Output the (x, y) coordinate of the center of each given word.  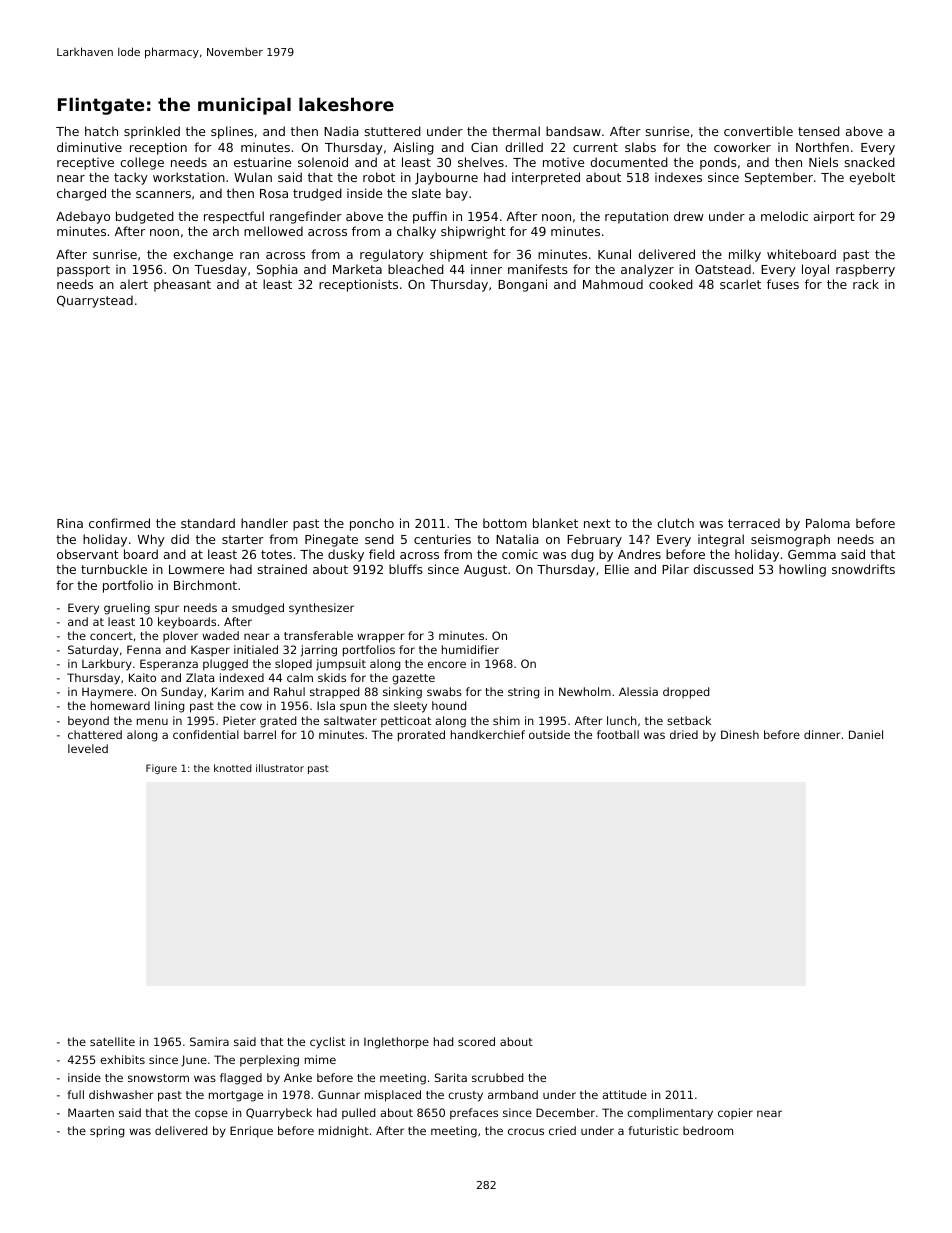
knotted (232, 768)
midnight (344, 1132)
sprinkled (152, 132)
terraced (754, 523)
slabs (640, 147)
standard (208, 523)
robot (379, 177)
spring (107, 1132)
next (597, 523)
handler (264, 523)
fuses (783, 284)
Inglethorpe (396, 1043)
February (594, 540)
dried (684, 734)
